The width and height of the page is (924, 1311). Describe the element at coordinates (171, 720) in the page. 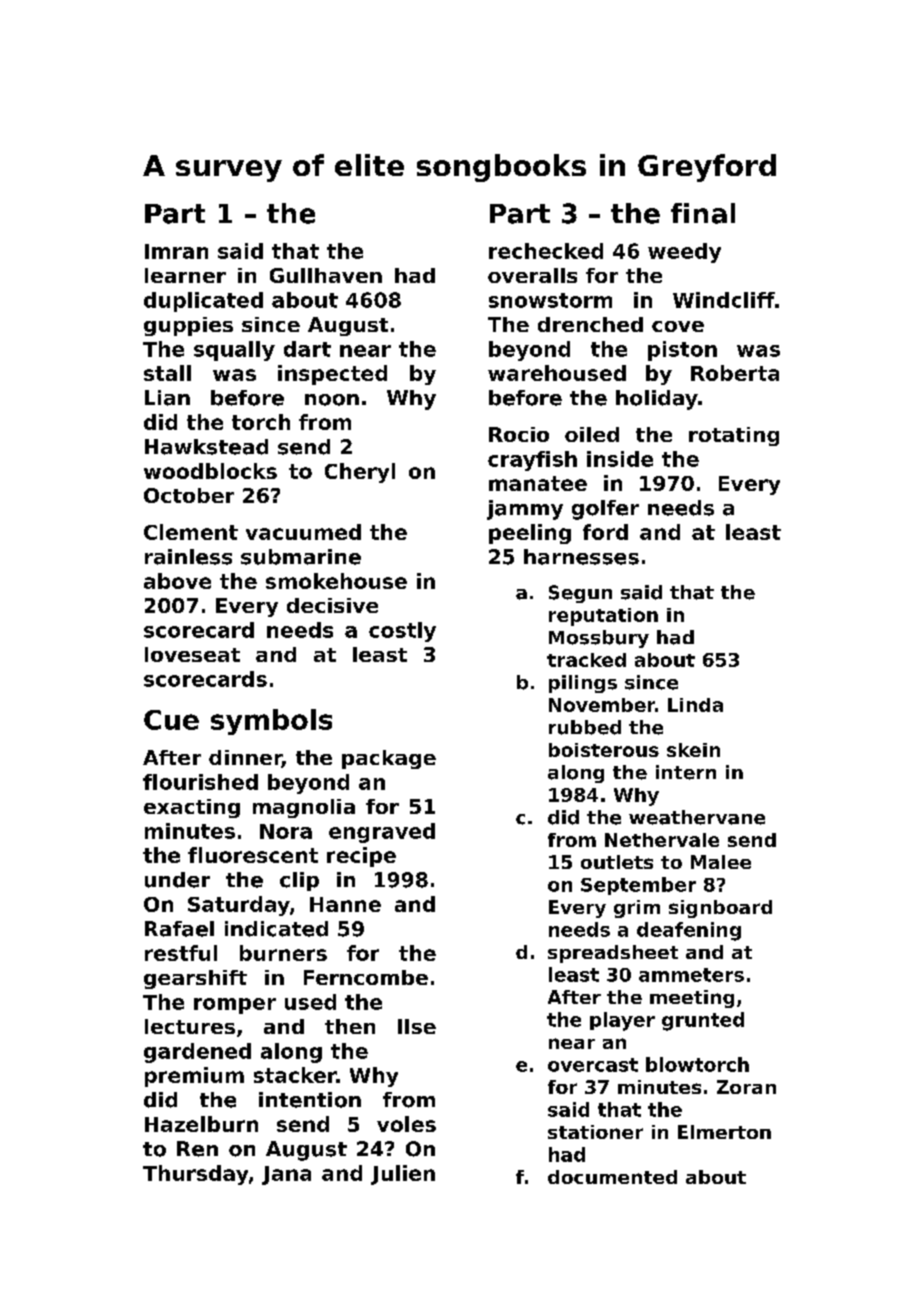

I see `Cue` at that location.
